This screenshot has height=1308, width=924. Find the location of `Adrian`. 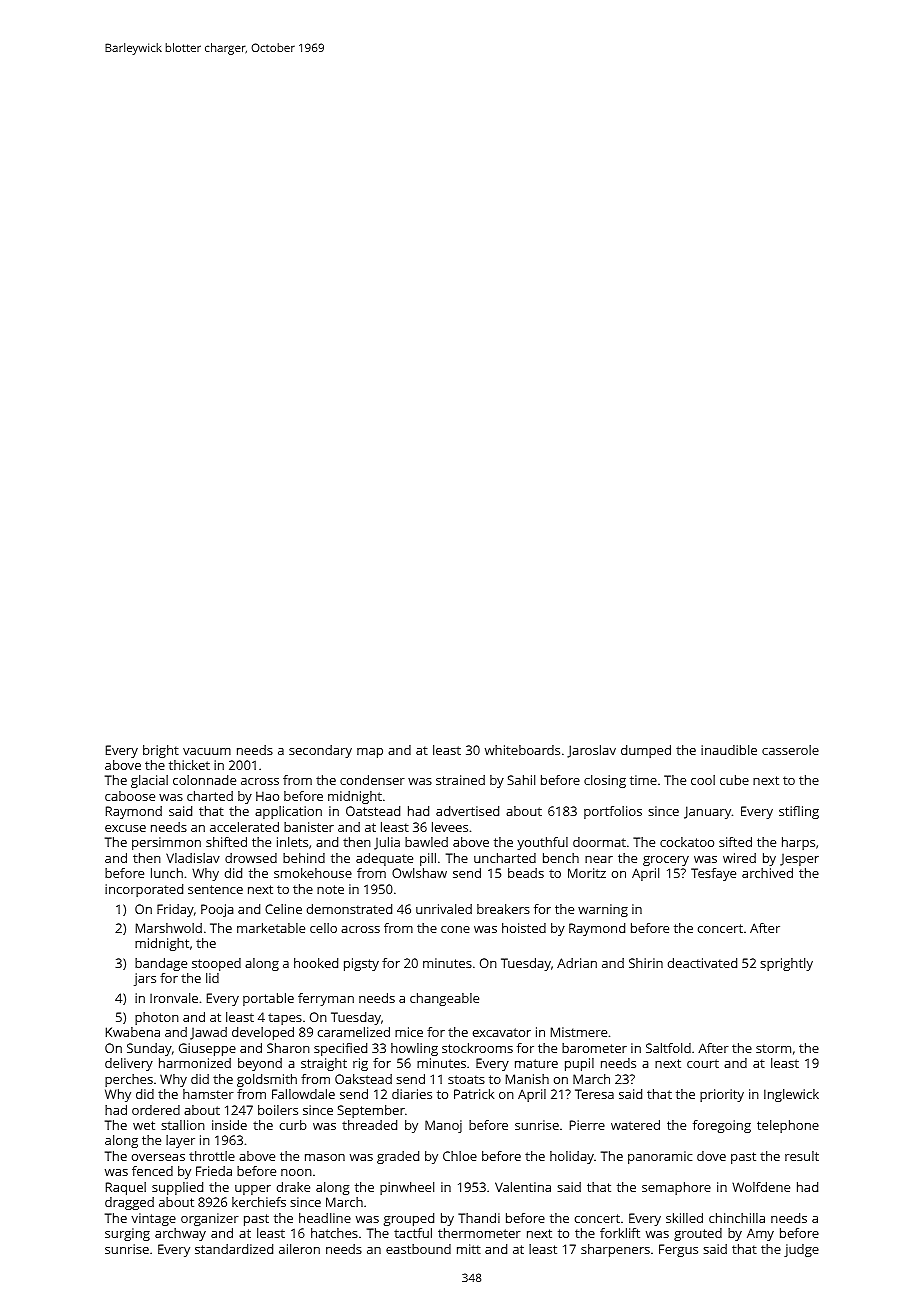

Adrian is located at coordinates (577, 963).
